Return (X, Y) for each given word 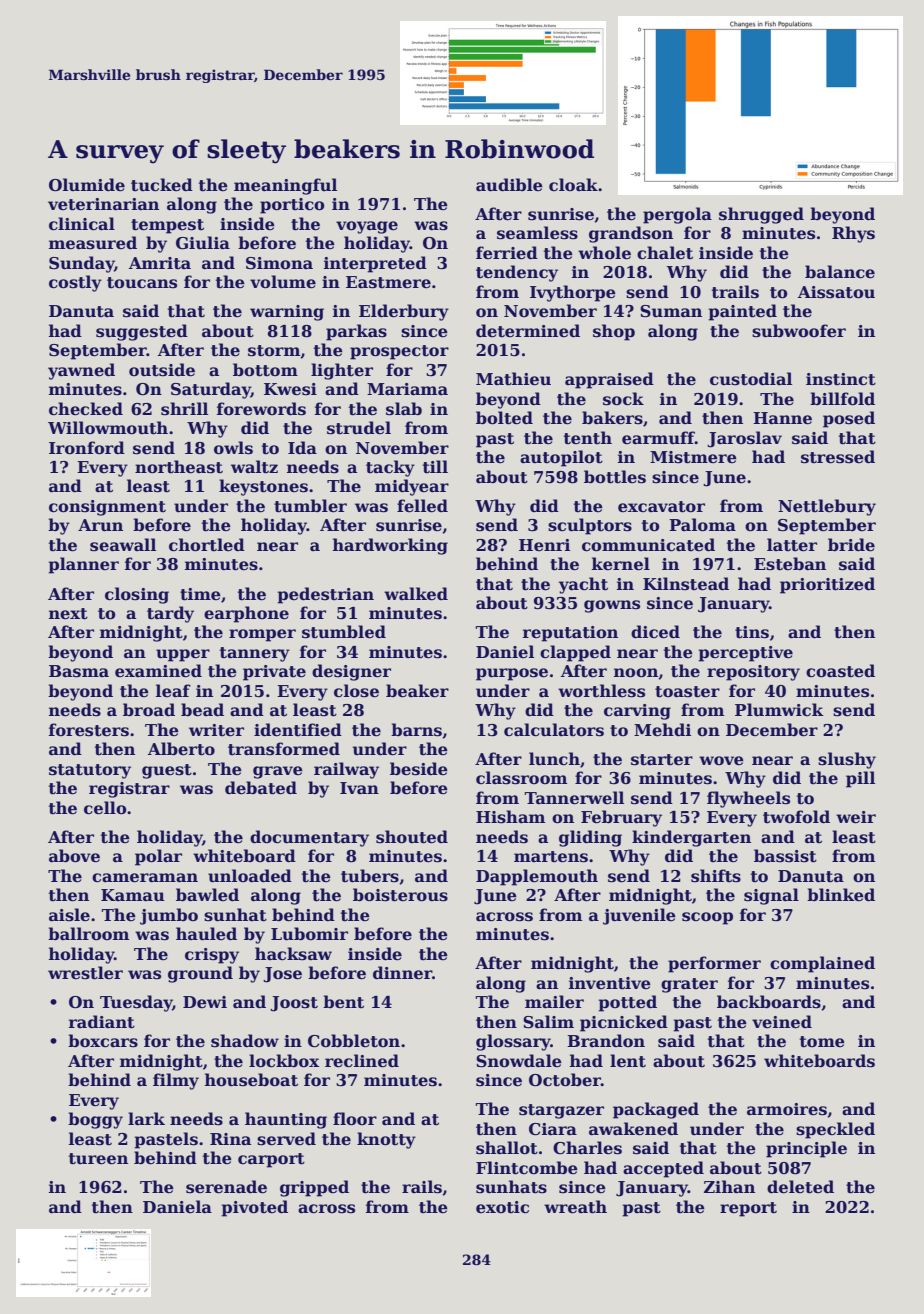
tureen (98, 1159)
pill (860, 779)
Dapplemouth (537, 877)
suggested (142, 332)
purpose (512, 674)
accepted (663, 1169)
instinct (841, 379)
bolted (504, 418)
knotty (386, 1140)
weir (856, 817)
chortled (207, 545)
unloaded (250, 876)
